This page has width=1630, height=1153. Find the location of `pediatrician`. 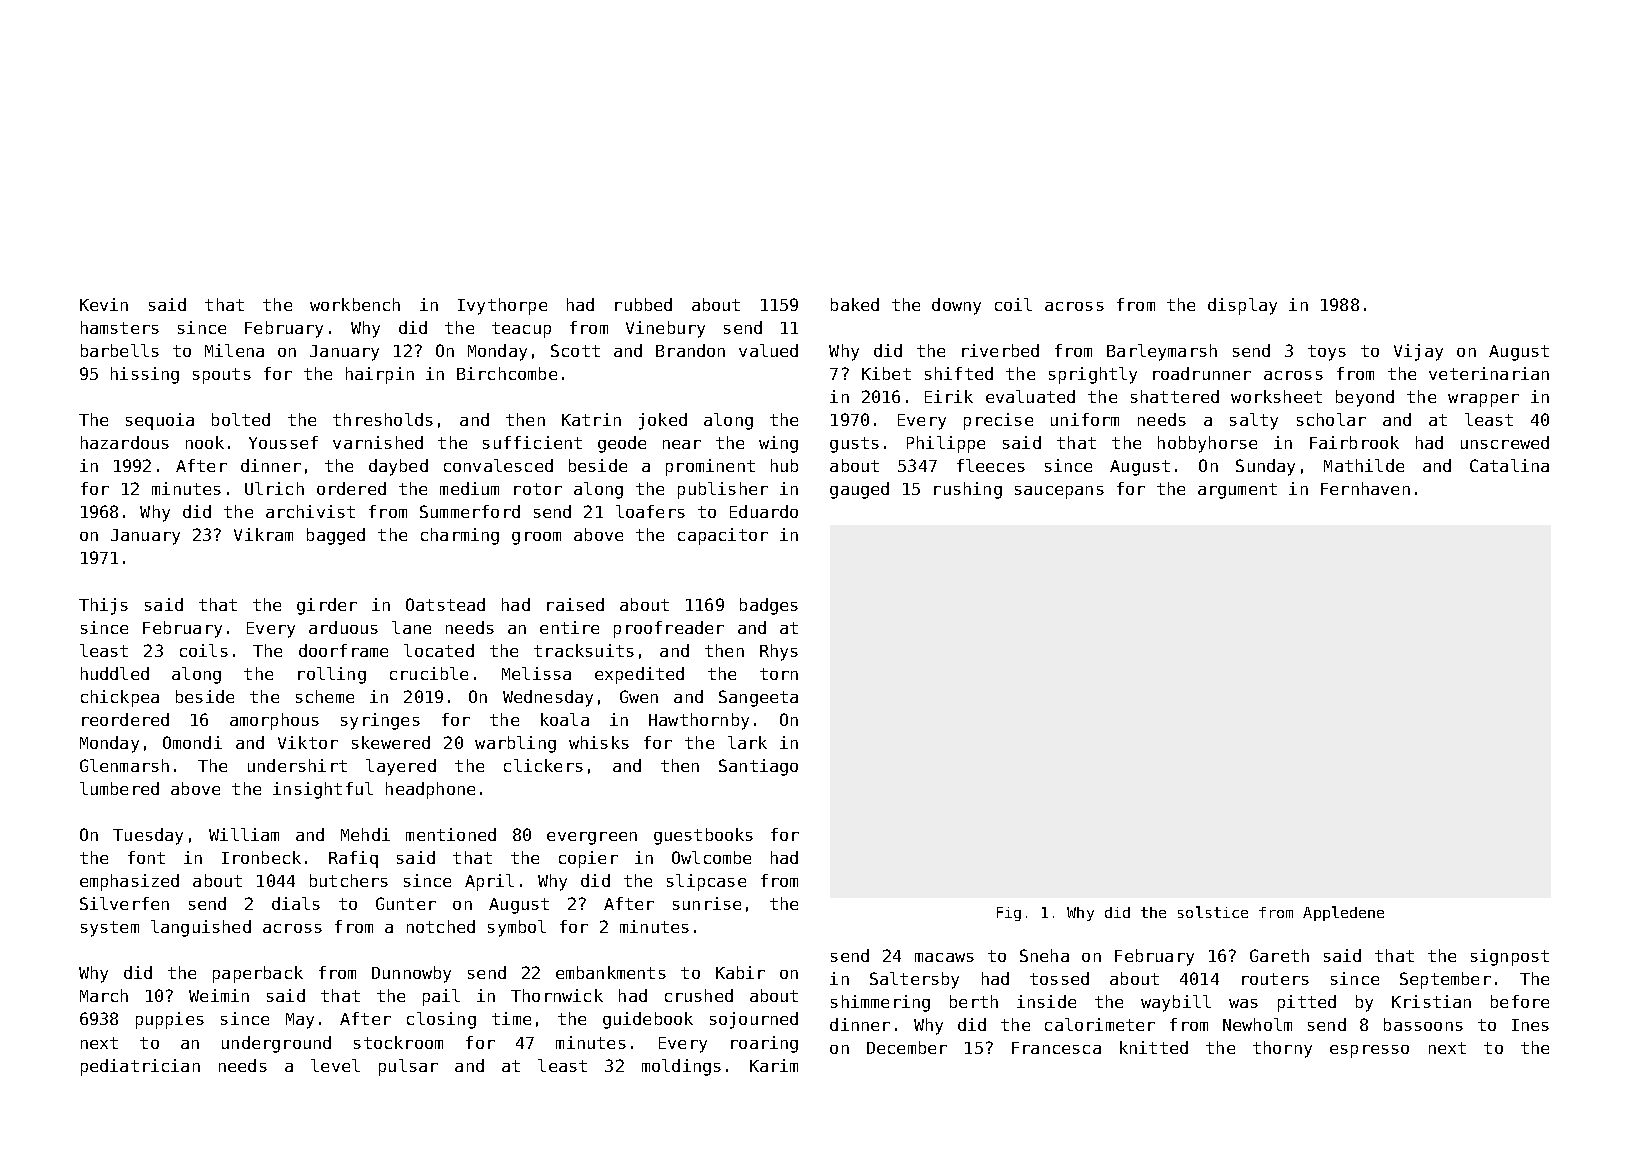

pediatrician is located at coordinates (140, 1067).
